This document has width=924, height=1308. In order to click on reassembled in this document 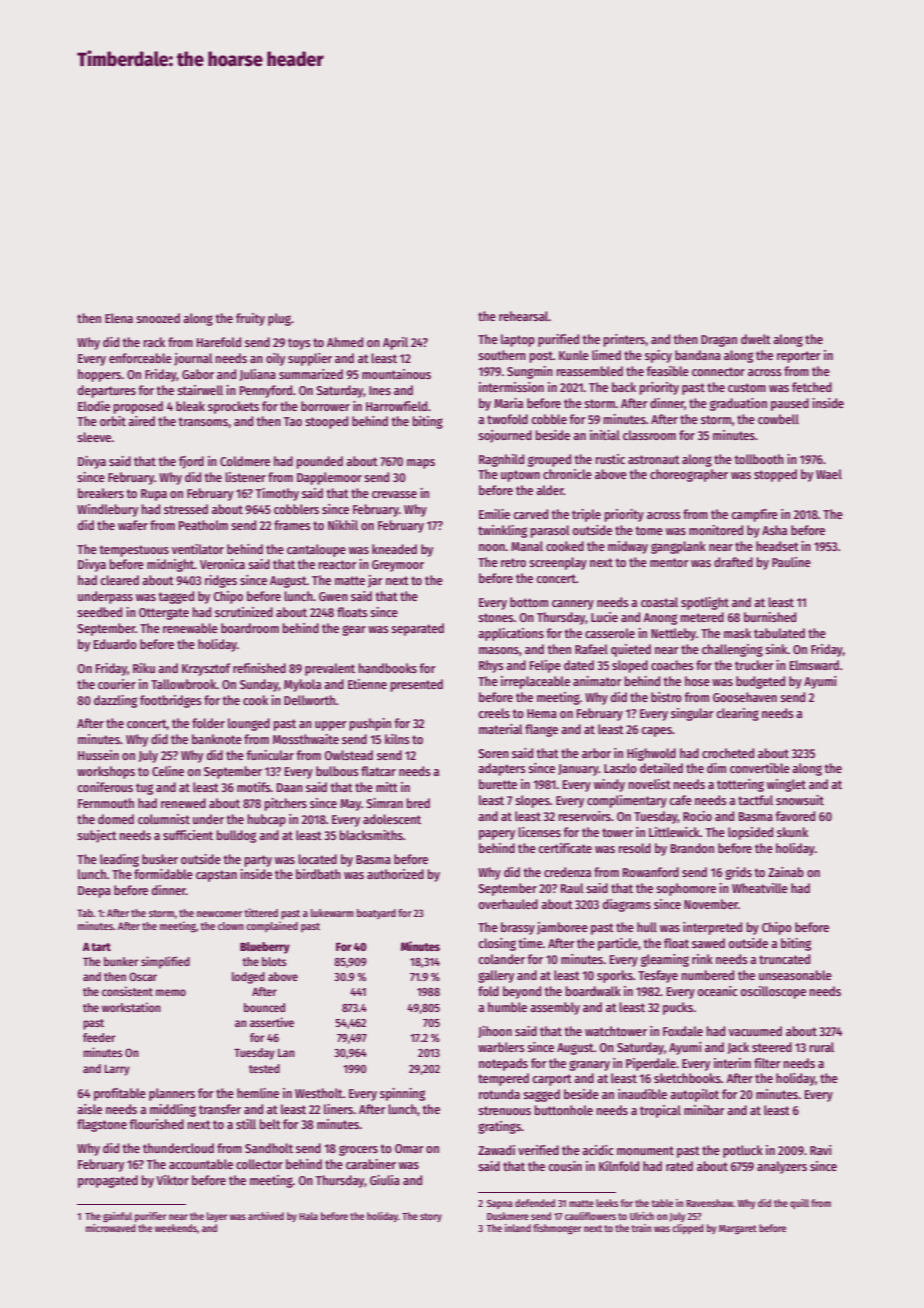, I will do `click(589, 371)`.
